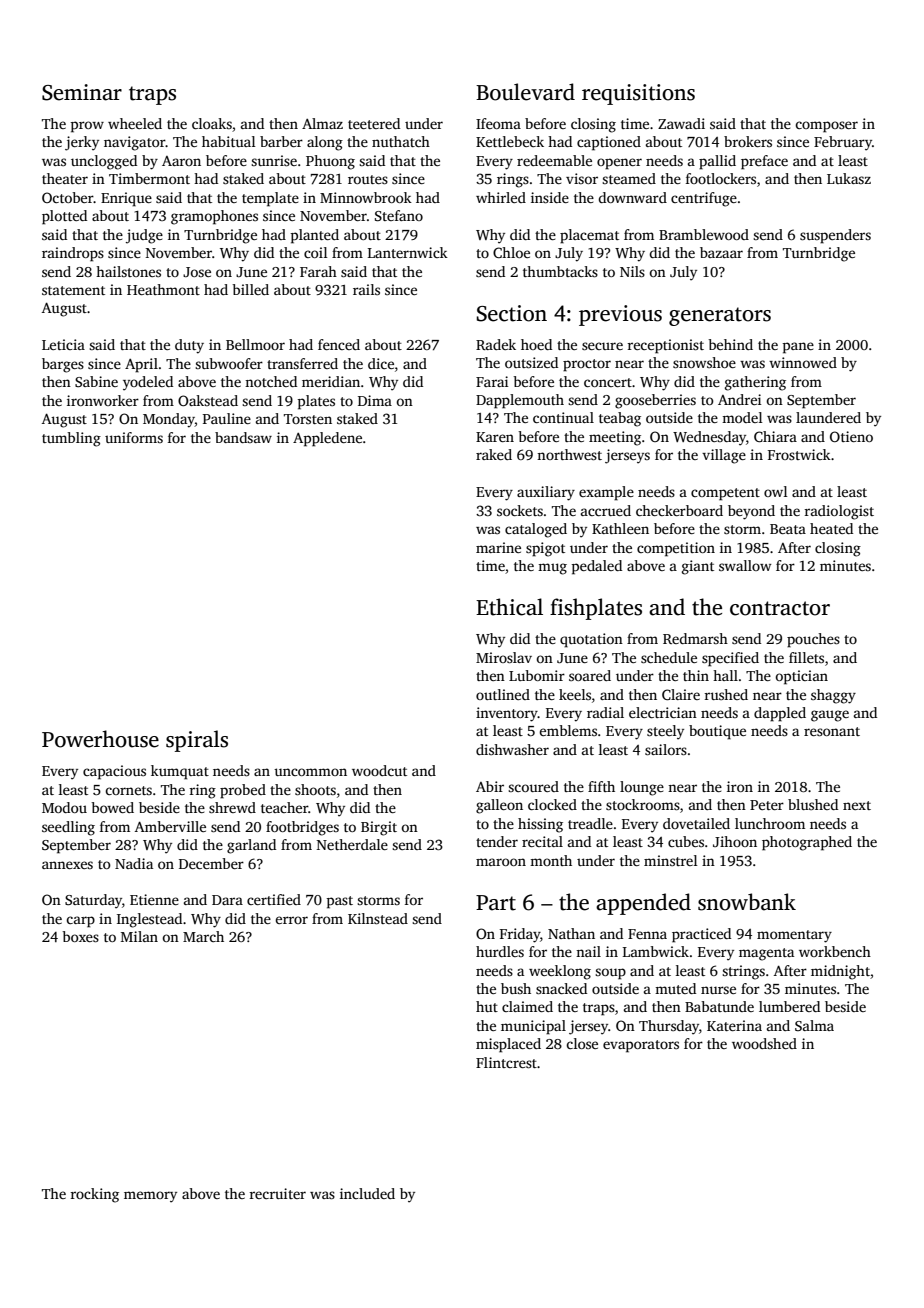 Image resolution: width=924 pixels, height=1308 pixels. What do you see at coordinates (71, 439) in the document?
I see `tumbling` at bounding box center [71, 439].
